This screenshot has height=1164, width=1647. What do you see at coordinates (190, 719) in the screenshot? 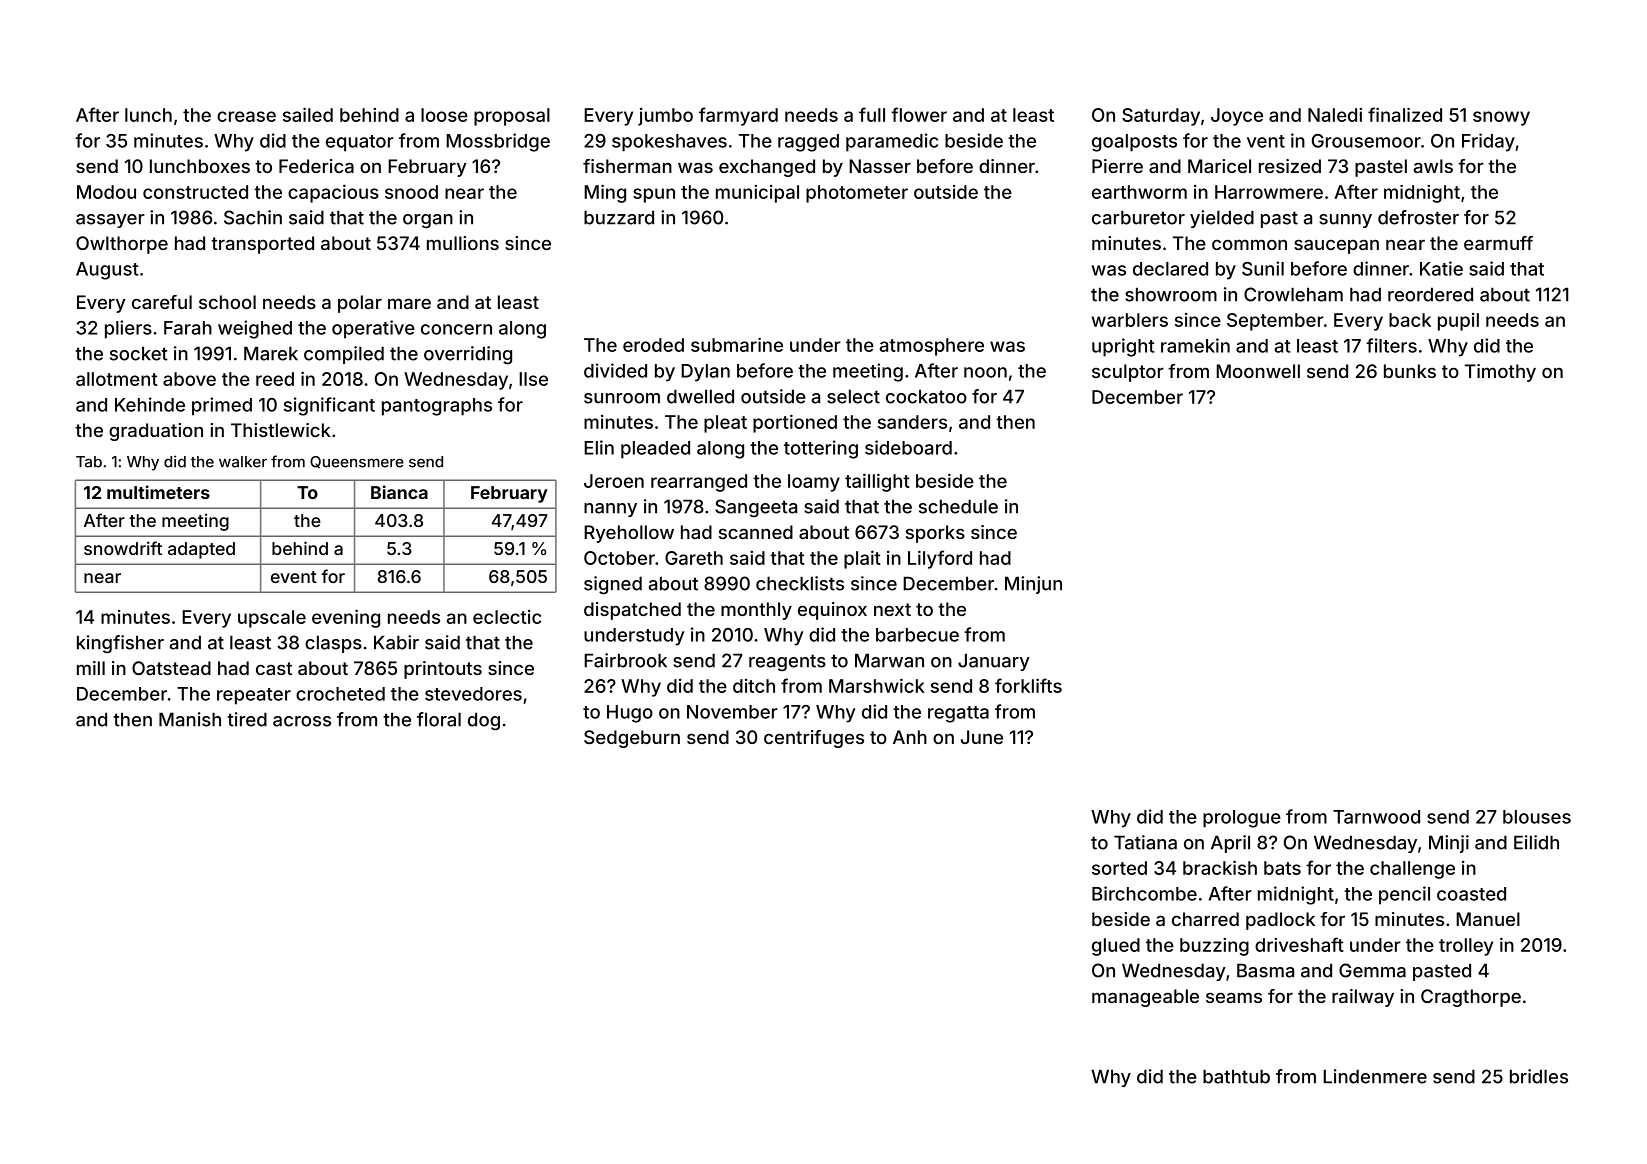
I see `Manish` at bounding box center [190, 719].
